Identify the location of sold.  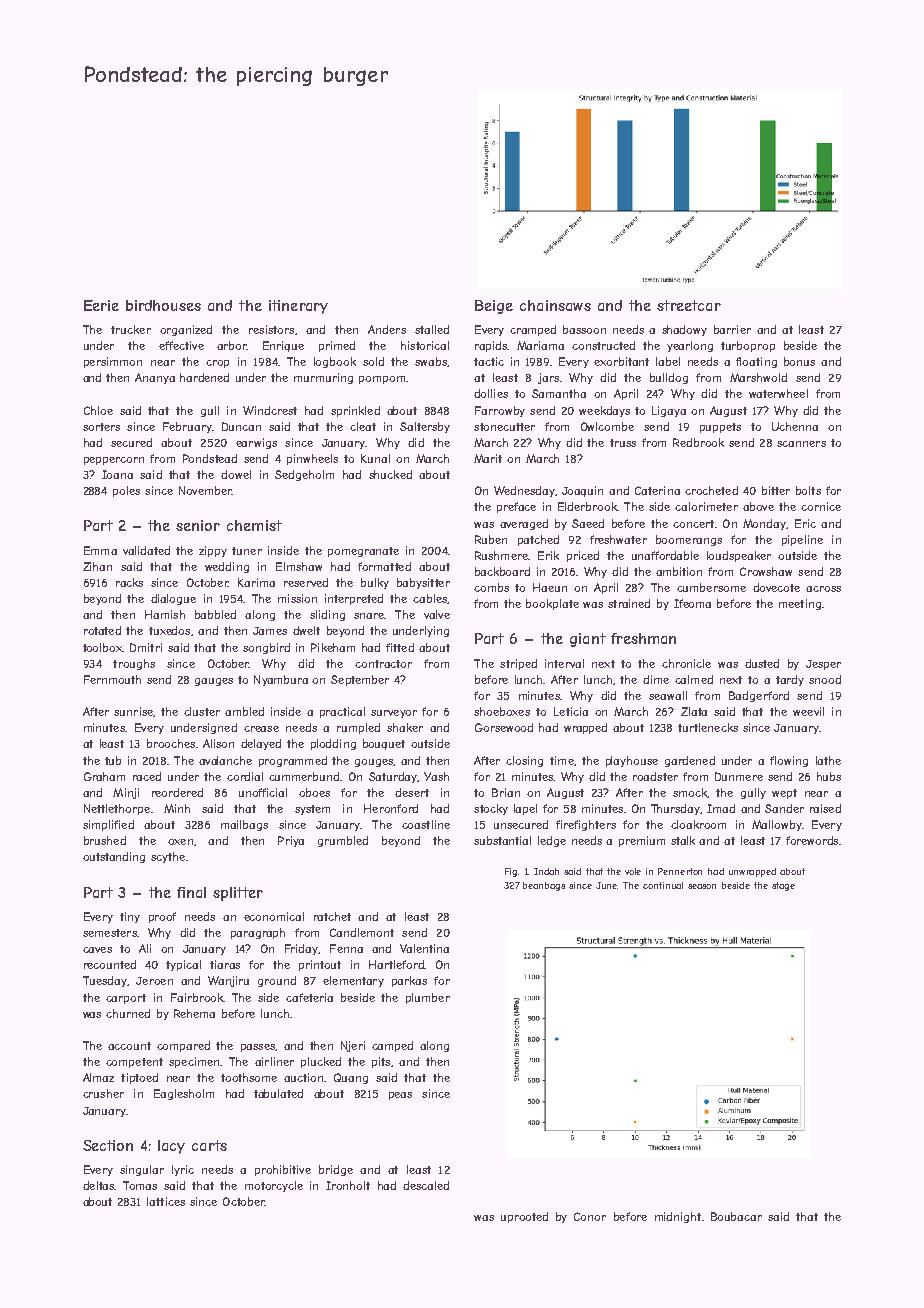
(373, 361).
